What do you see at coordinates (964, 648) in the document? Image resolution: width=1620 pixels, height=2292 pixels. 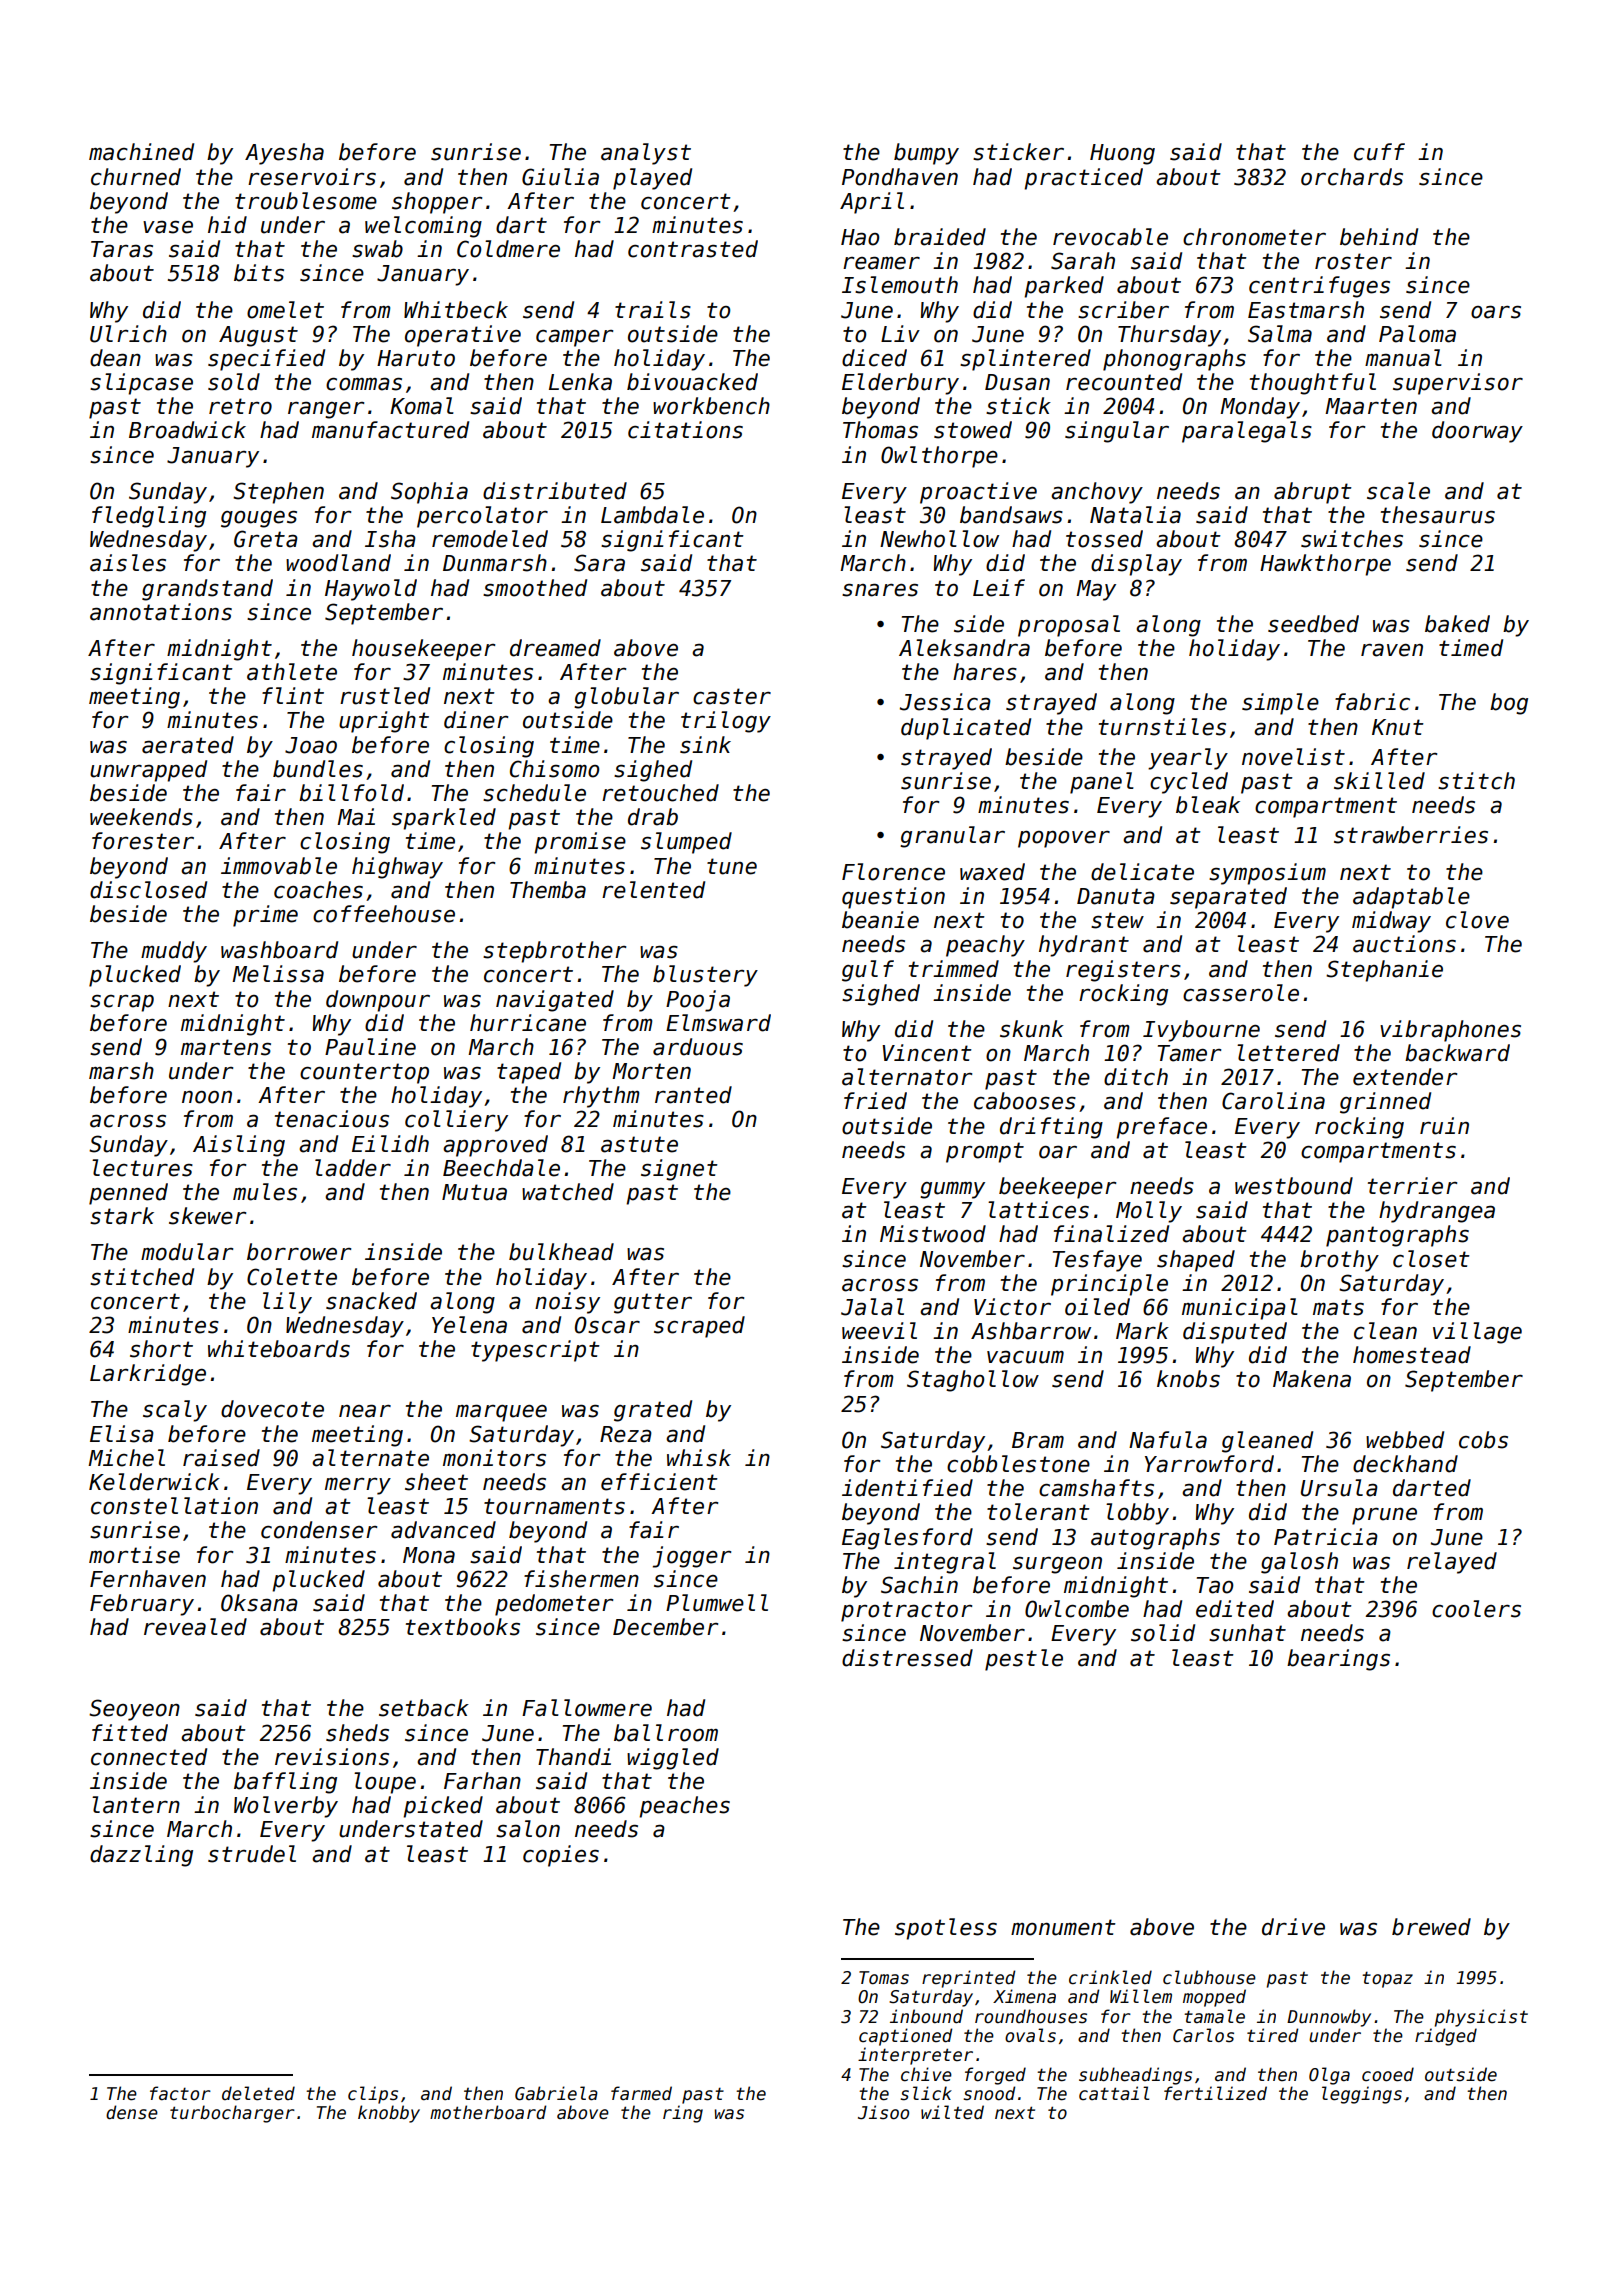 I see `Aleksandra` at bounding box center [964, 648].
